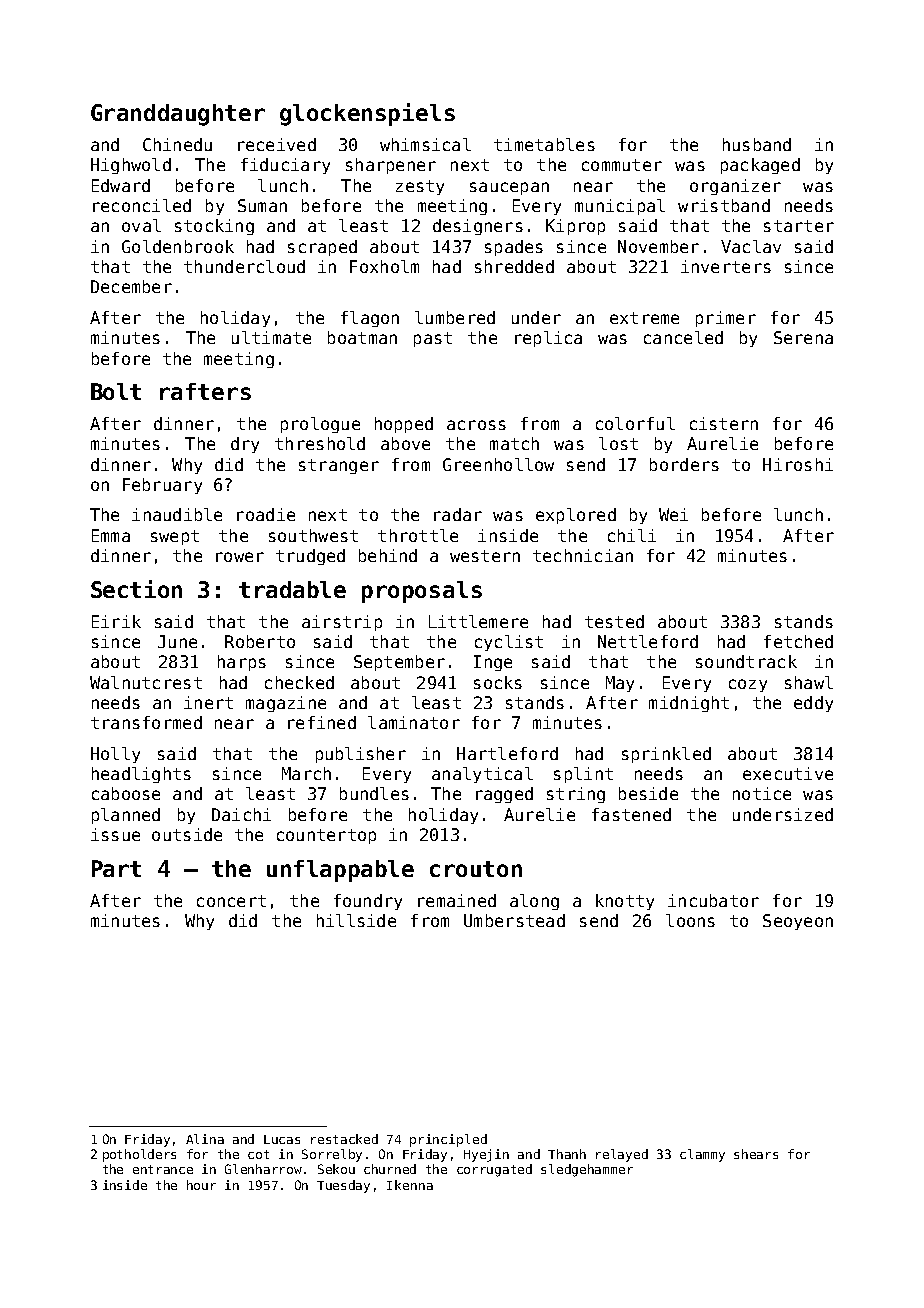  Describe the element at coordinates (757, 144) in the screenshot. I see `husband` at that location.
